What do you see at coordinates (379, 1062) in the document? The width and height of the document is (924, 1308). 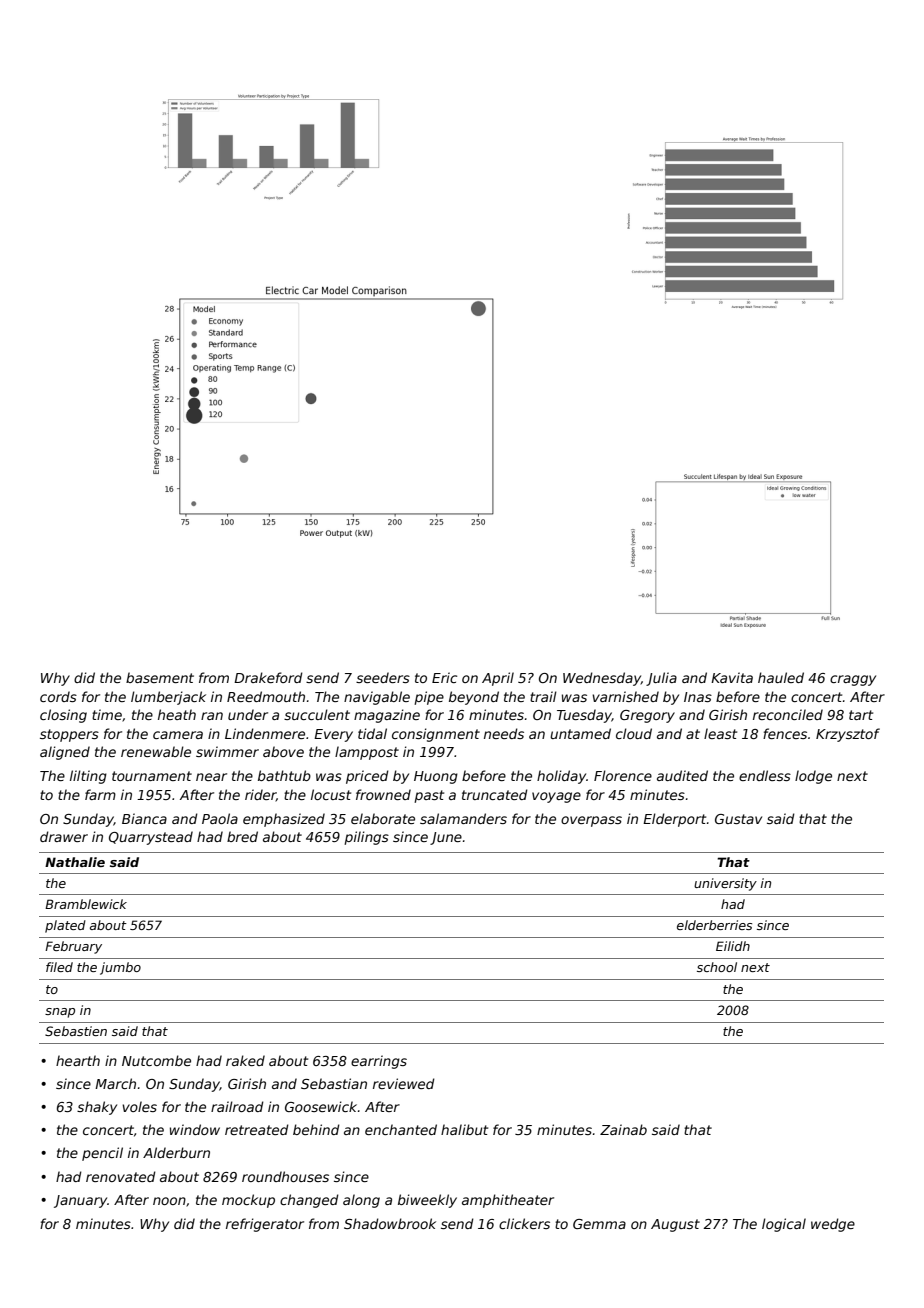 I see `earrings` at bounding box center [379, 1062].
